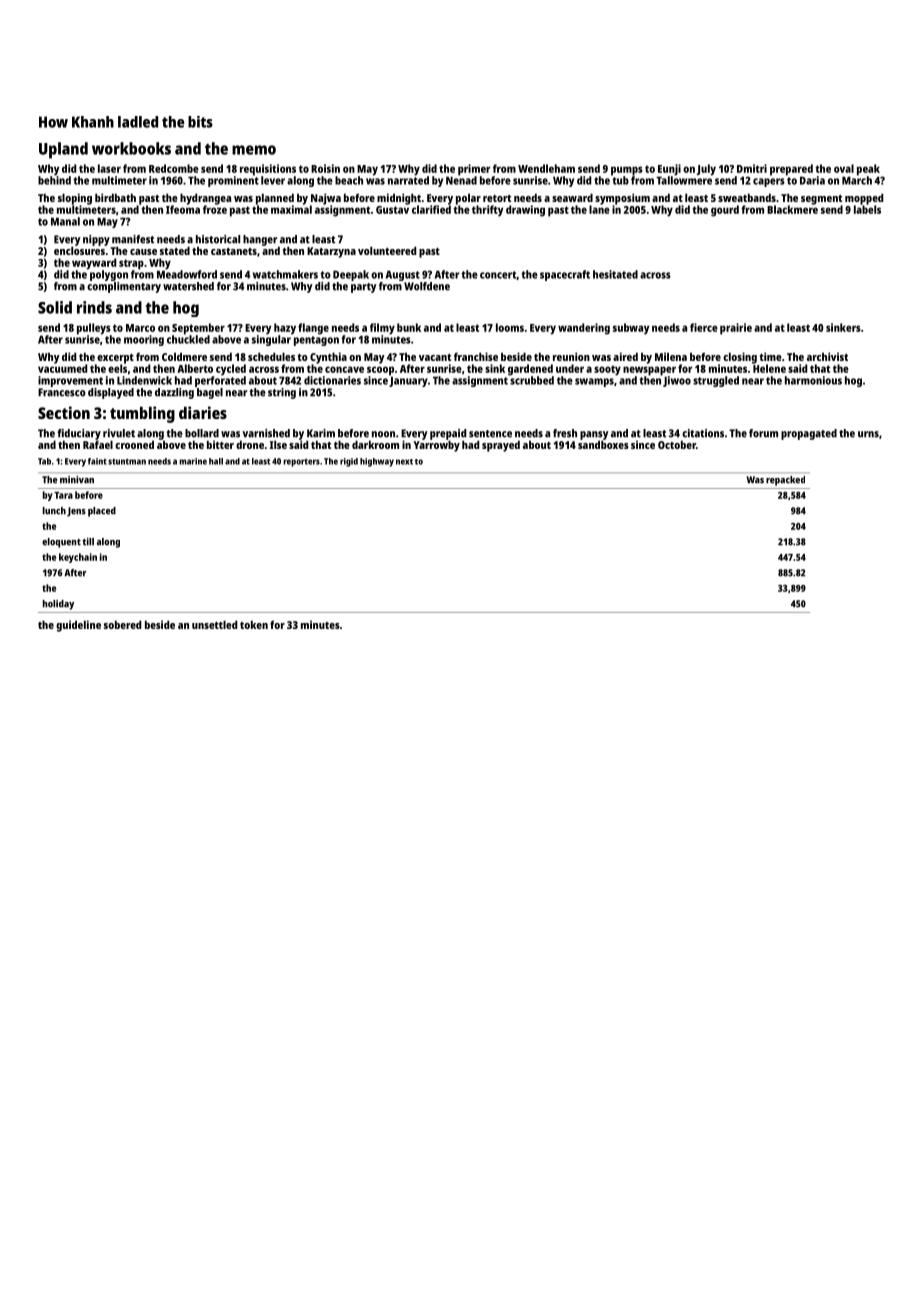 The width and height of the screenshot is (924, 1308). Describe the element at coordinates (821, 200) in the screenshot. I see `segment` at that location.
